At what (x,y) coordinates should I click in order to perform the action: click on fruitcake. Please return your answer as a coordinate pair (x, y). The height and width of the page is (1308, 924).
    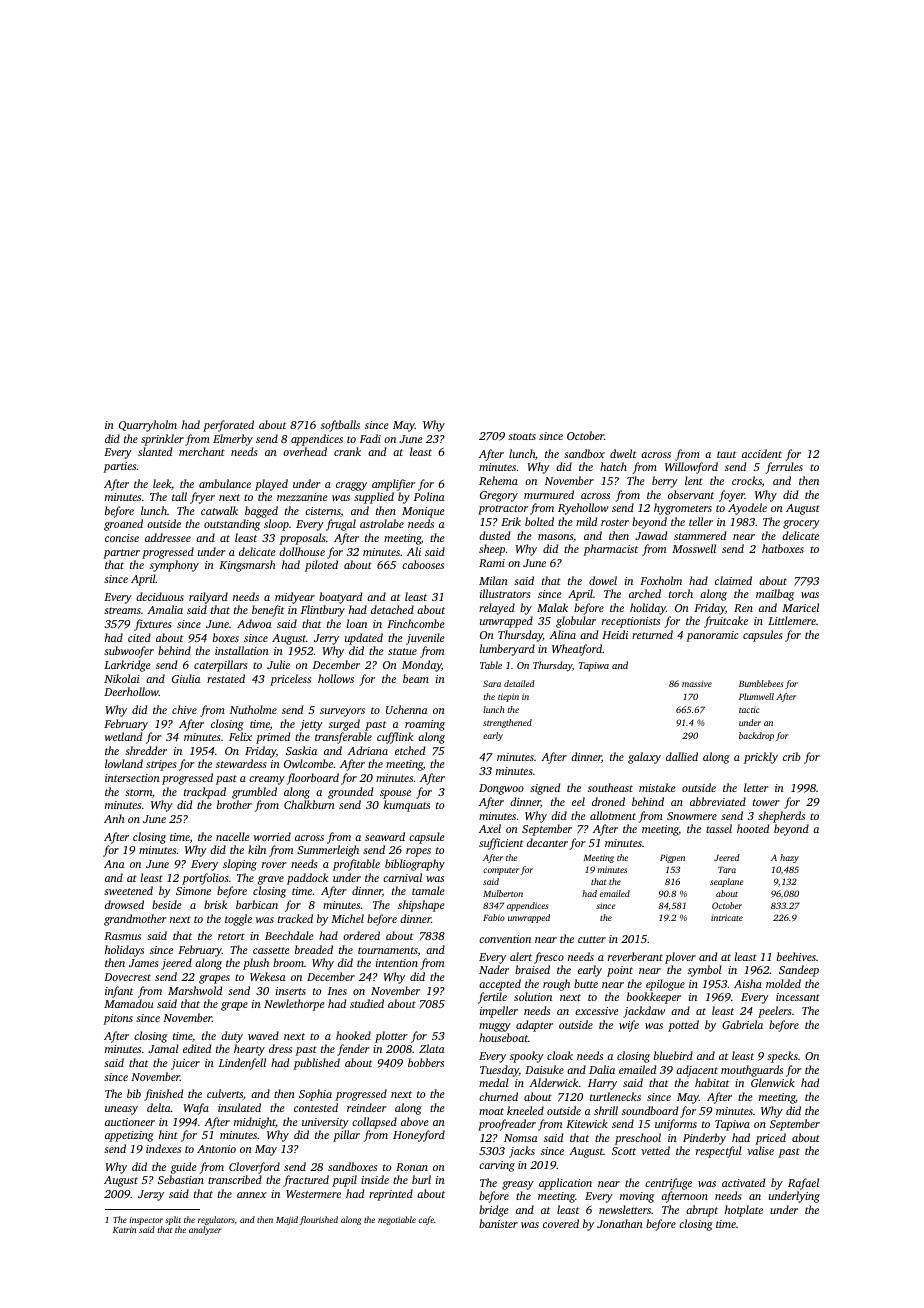
    Looking at the image, I should click on (726, 622).
